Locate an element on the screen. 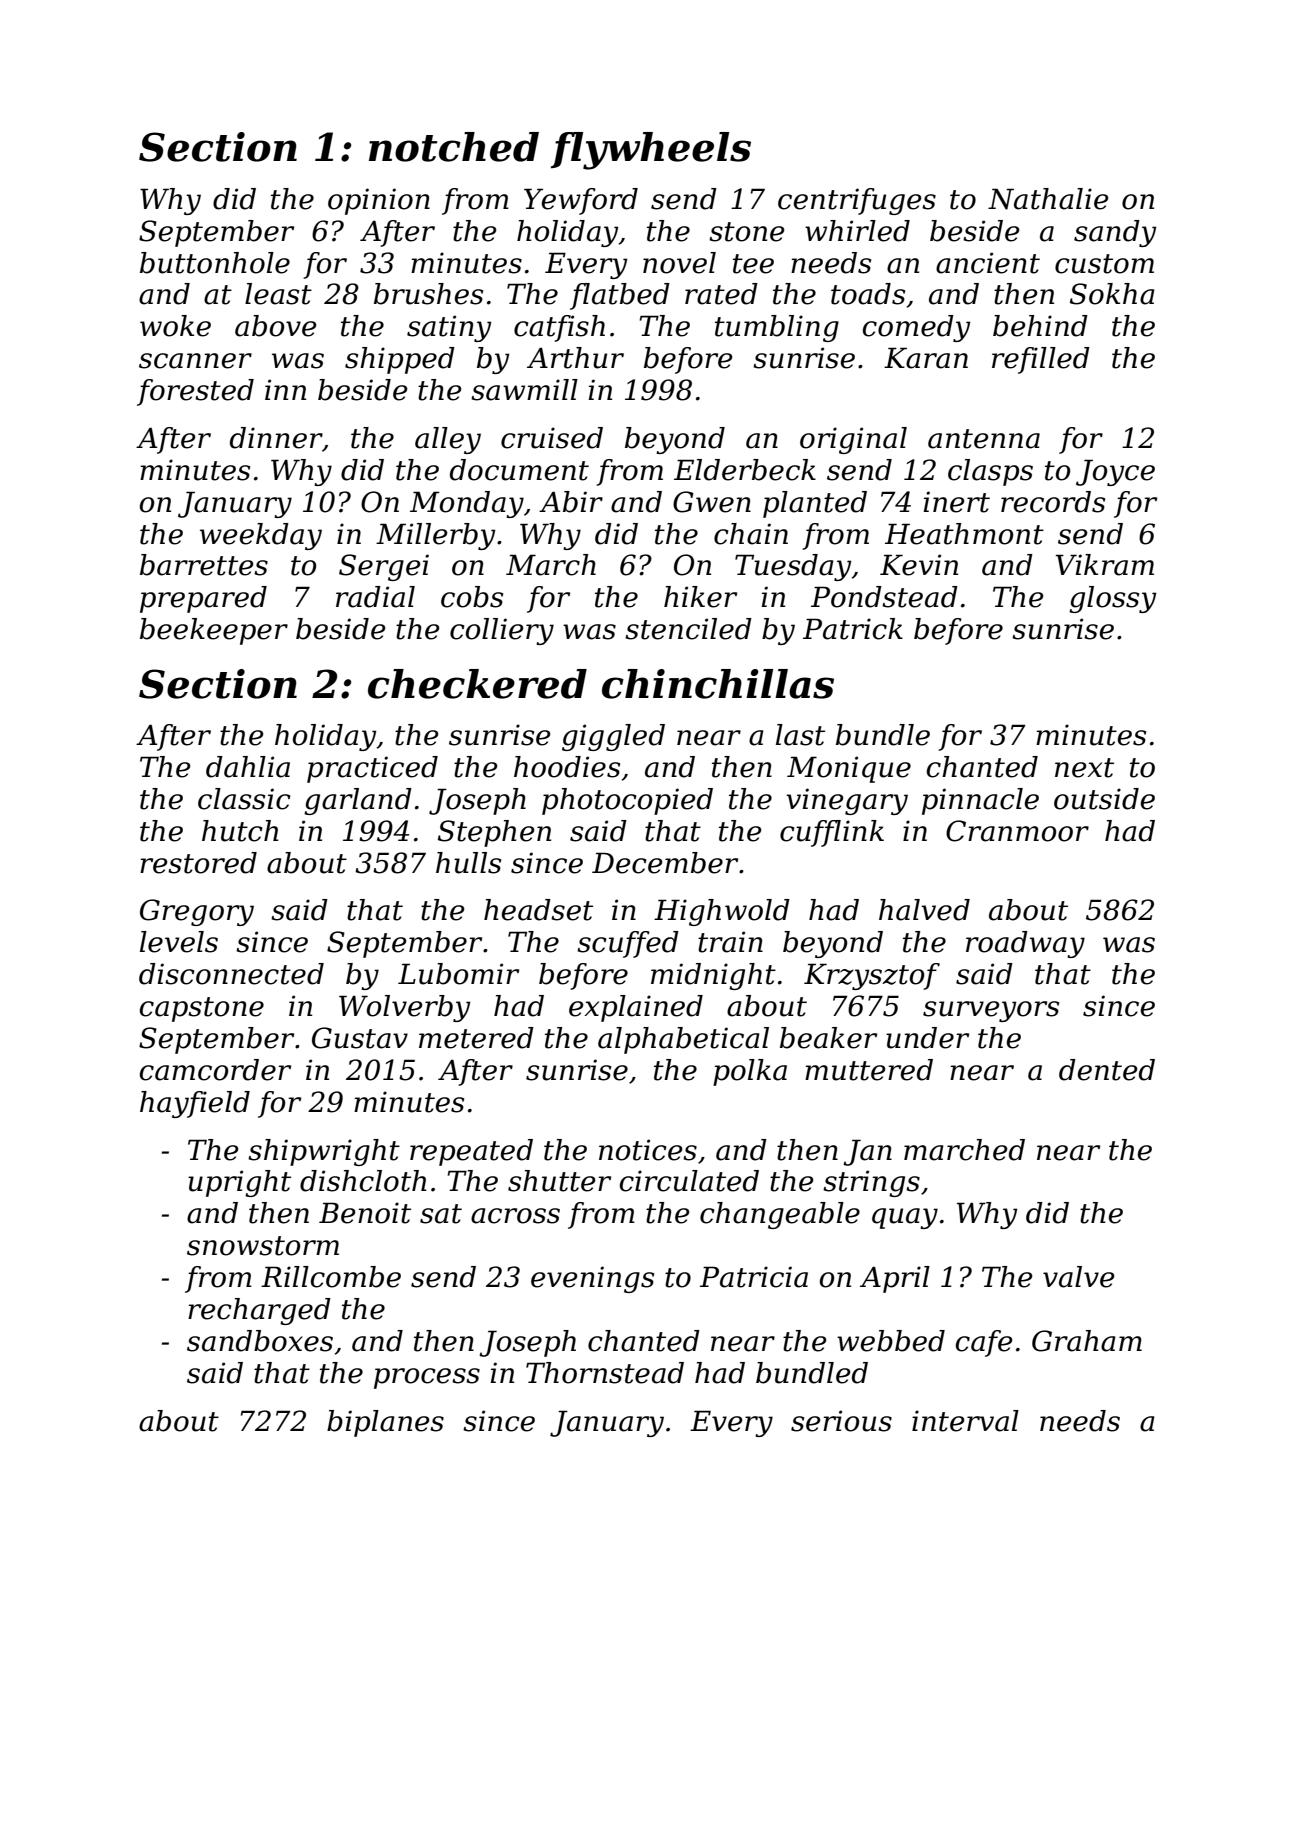  buttonhole is located at coordinates (215, 263).
